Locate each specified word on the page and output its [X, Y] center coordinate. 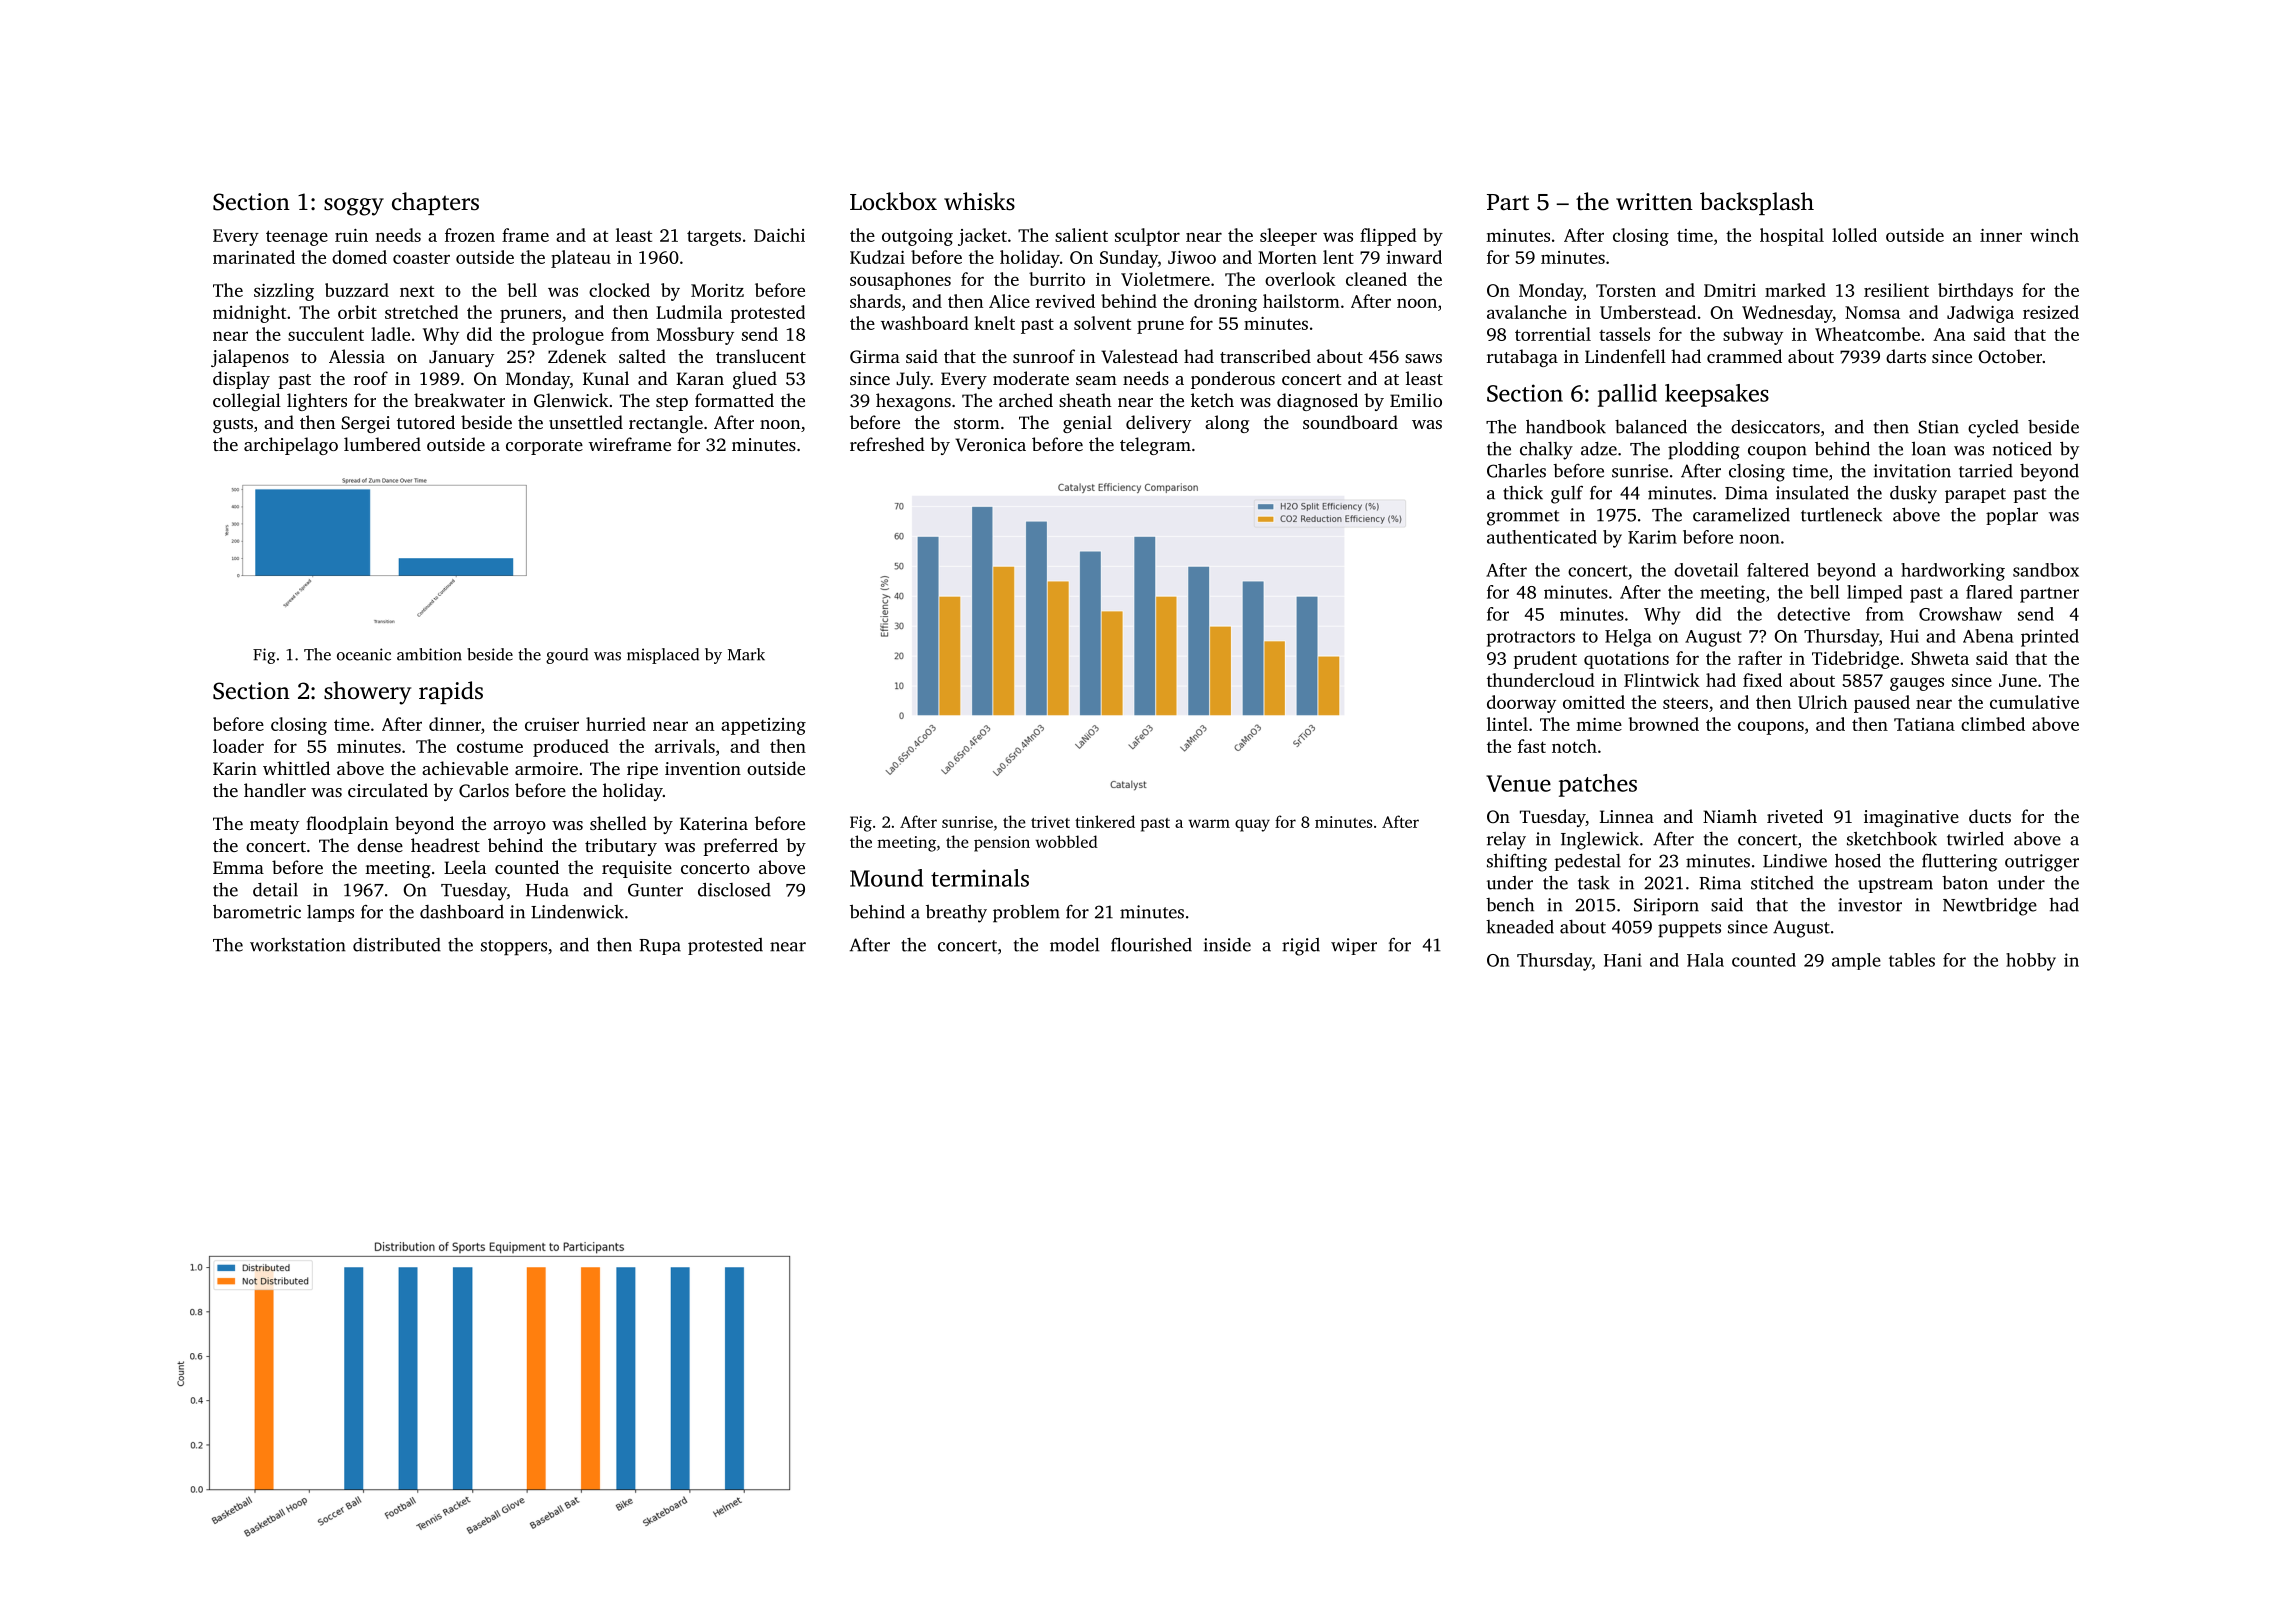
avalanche [1527, 312]
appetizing [763, 726]
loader [238, 746]
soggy [354, 207]
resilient [1896, 290]
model [1074, 944]
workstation [298, 945]
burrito [1057, 279]
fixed [1762, 680]
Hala [1705, 960]
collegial [247, 402]
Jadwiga [1980, 314]
